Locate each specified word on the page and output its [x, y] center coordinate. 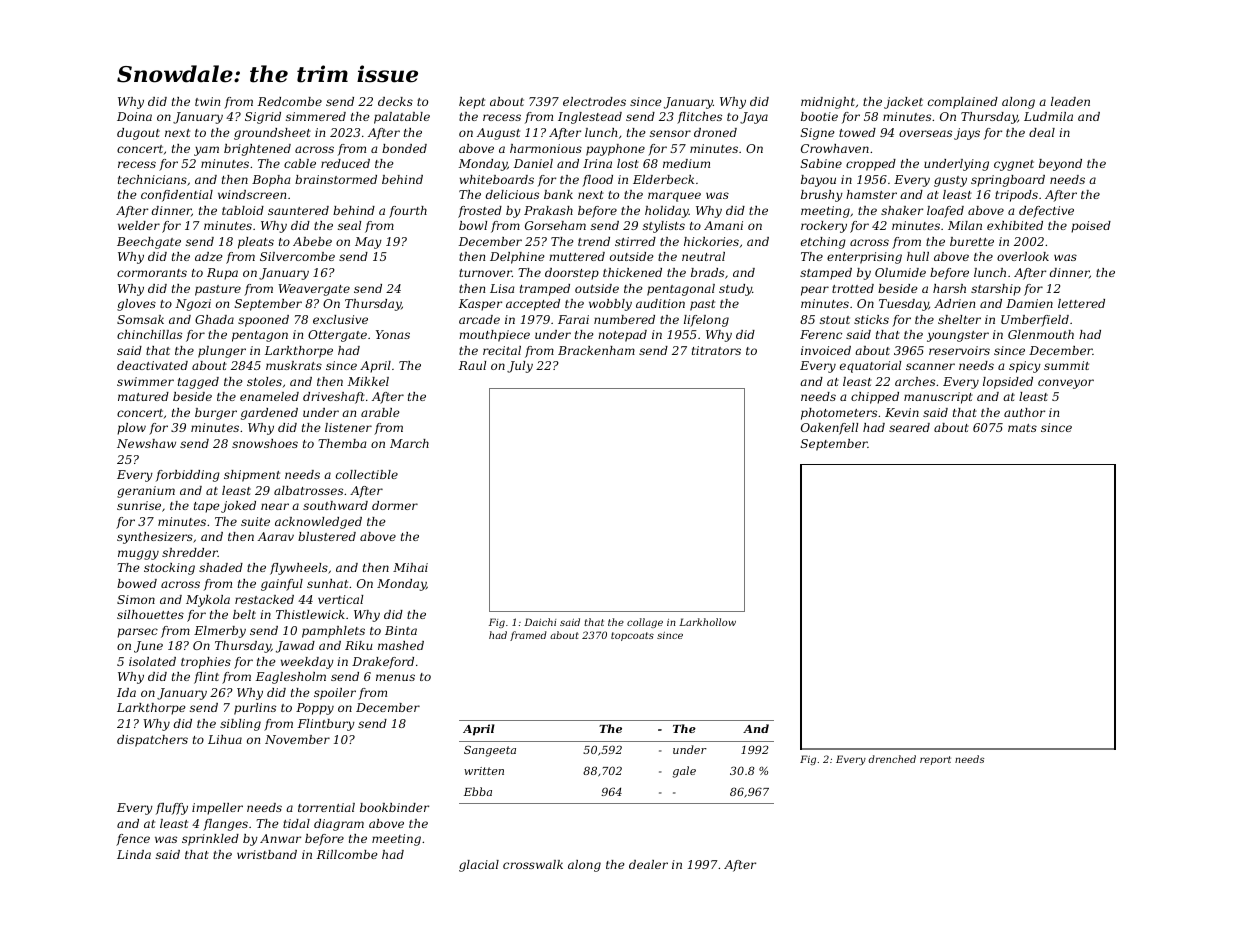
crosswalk [533, 864]
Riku [359, 645]
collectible [367, 474]
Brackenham [596, 350]
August [498, 134]
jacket [903, 103]
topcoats [632, 636]
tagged [198, 383]
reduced [345, 163]
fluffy [172, 809]
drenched [892, 759]
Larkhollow [707, 622]
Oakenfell [829, 429]
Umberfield [1035, 321]
